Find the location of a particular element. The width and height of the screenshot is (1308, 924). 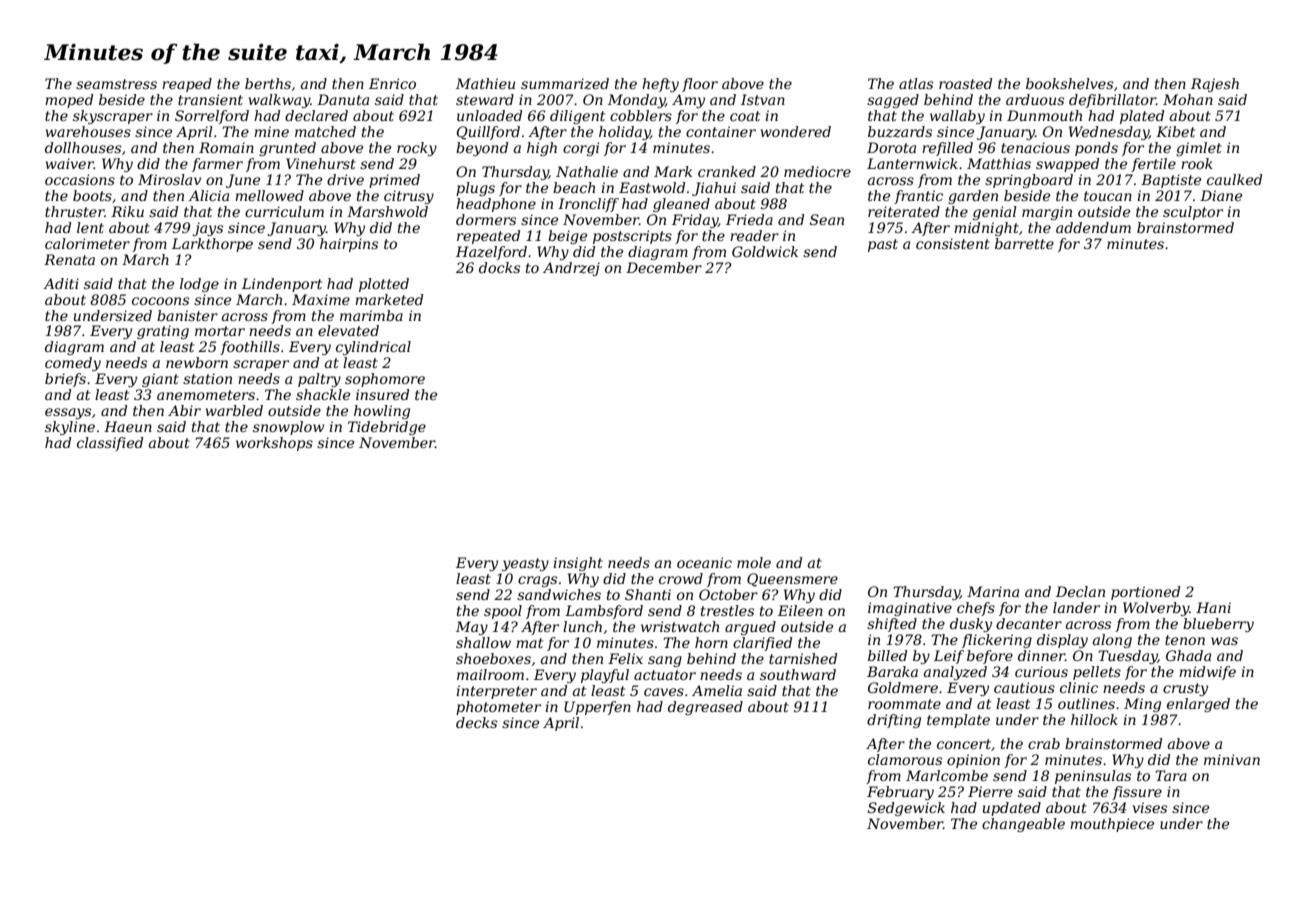

giant is located at coordinates (160, 380).
